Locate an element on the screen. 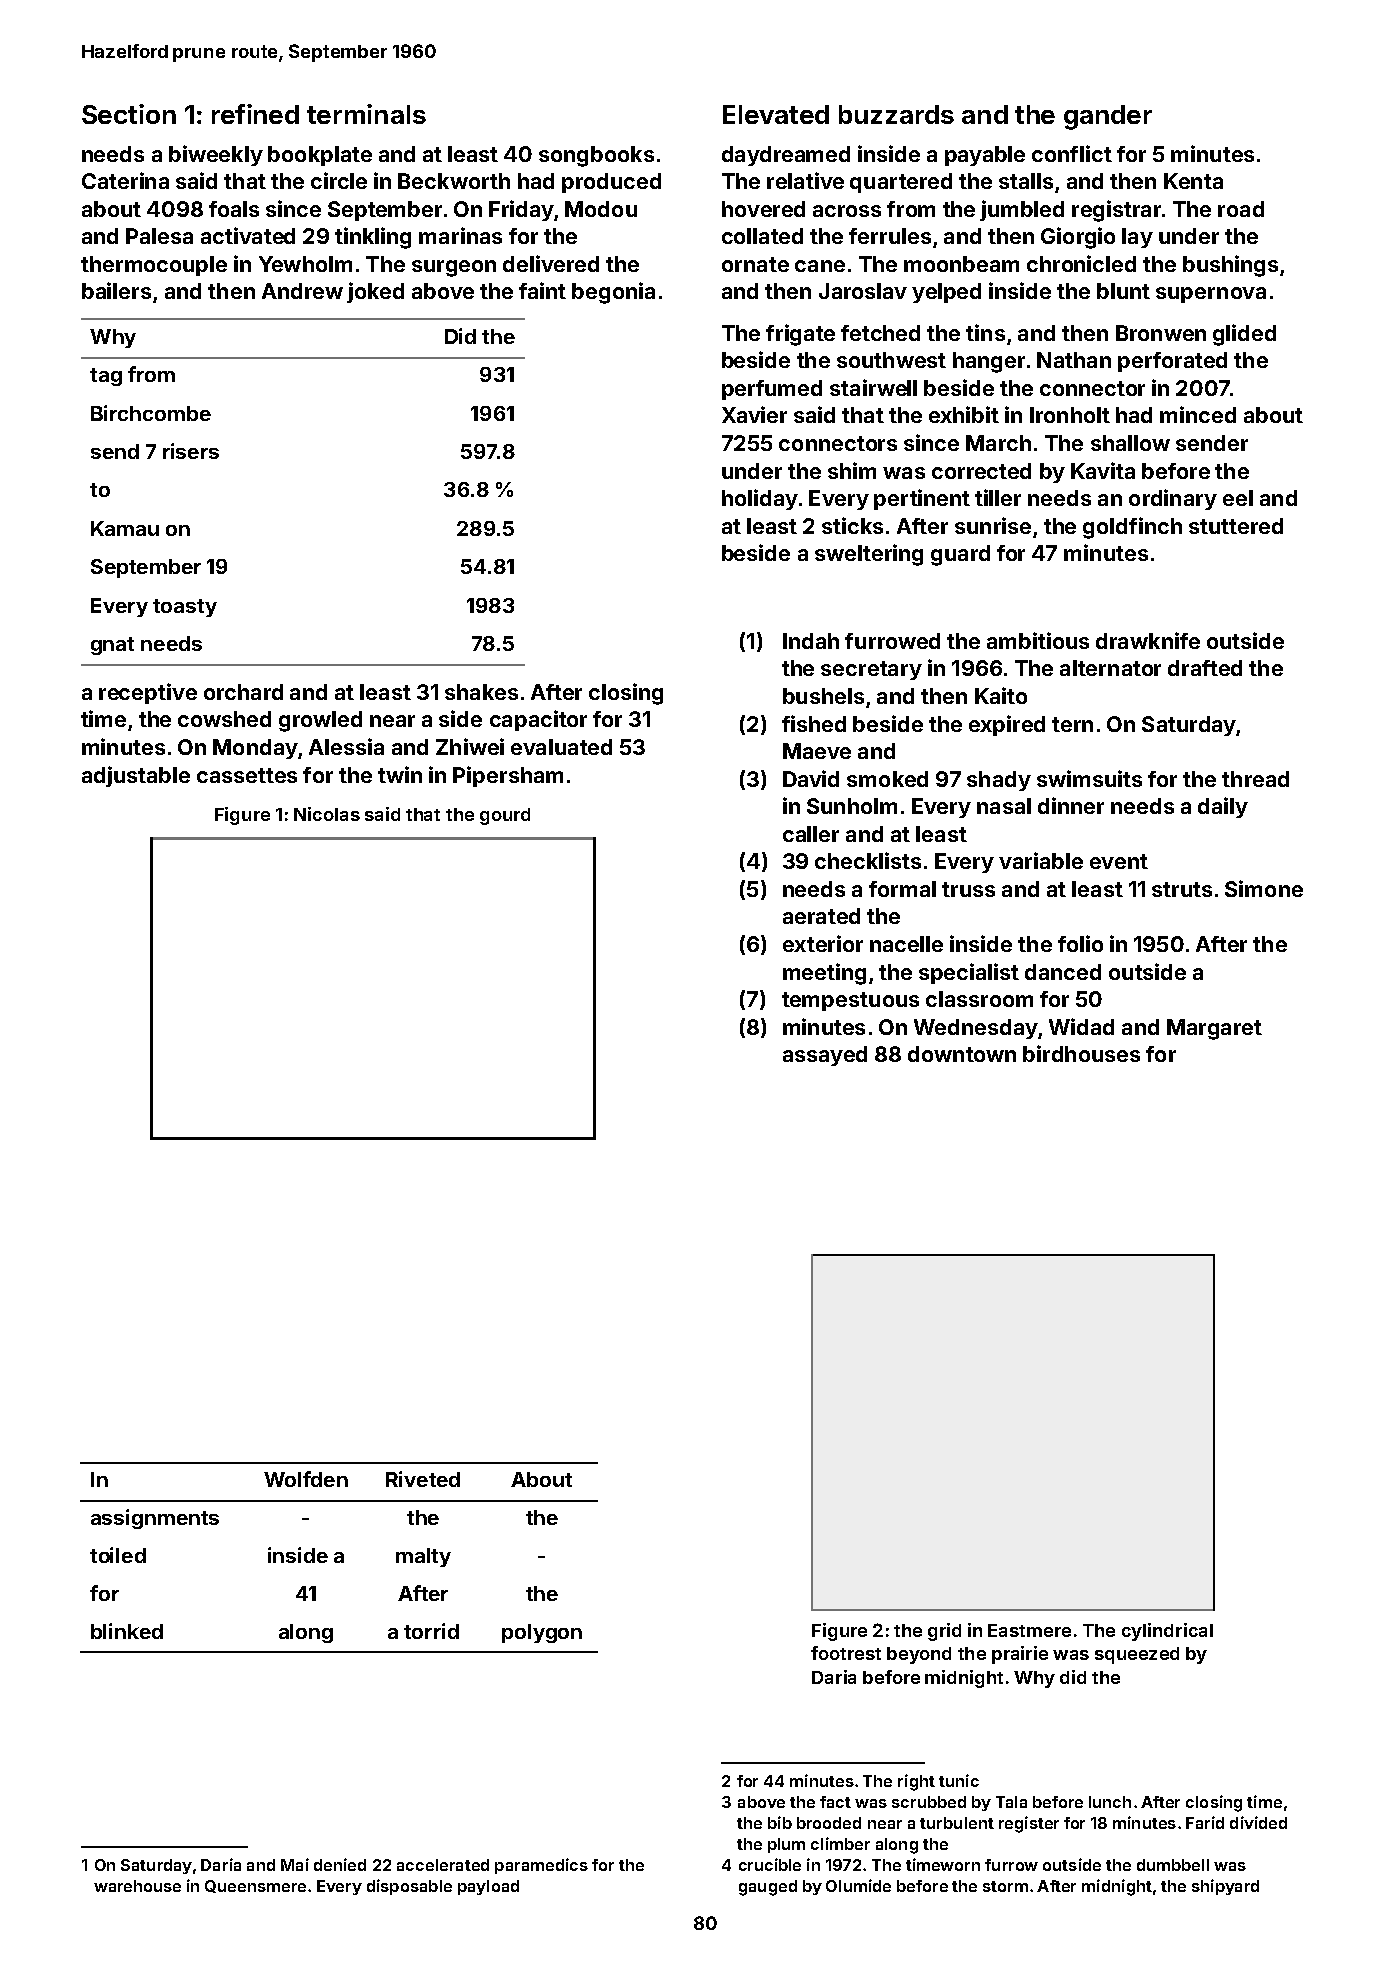 The width and height of the screenshot is (1386, 1969). paramedics is located at coordinates (541, 1866).
